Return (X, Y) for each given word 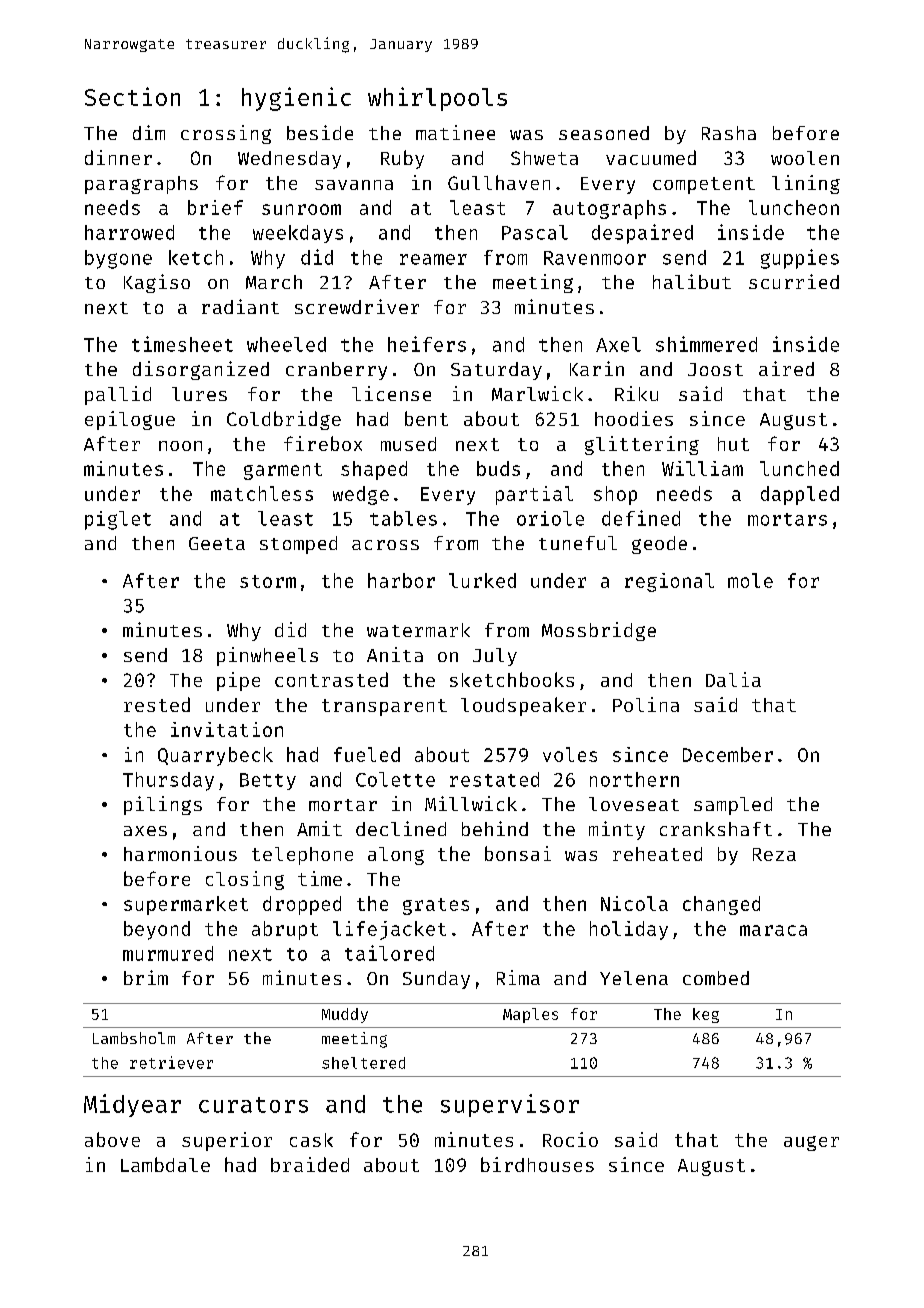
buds (498, 468)
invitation (227, 729)
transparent (384, 707)
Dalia (733, 679)
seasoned (604, 133)
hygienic (296, 99)
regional (669, 582)
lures (199, 394)
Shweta (544, 158)
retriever (171, 1062)
